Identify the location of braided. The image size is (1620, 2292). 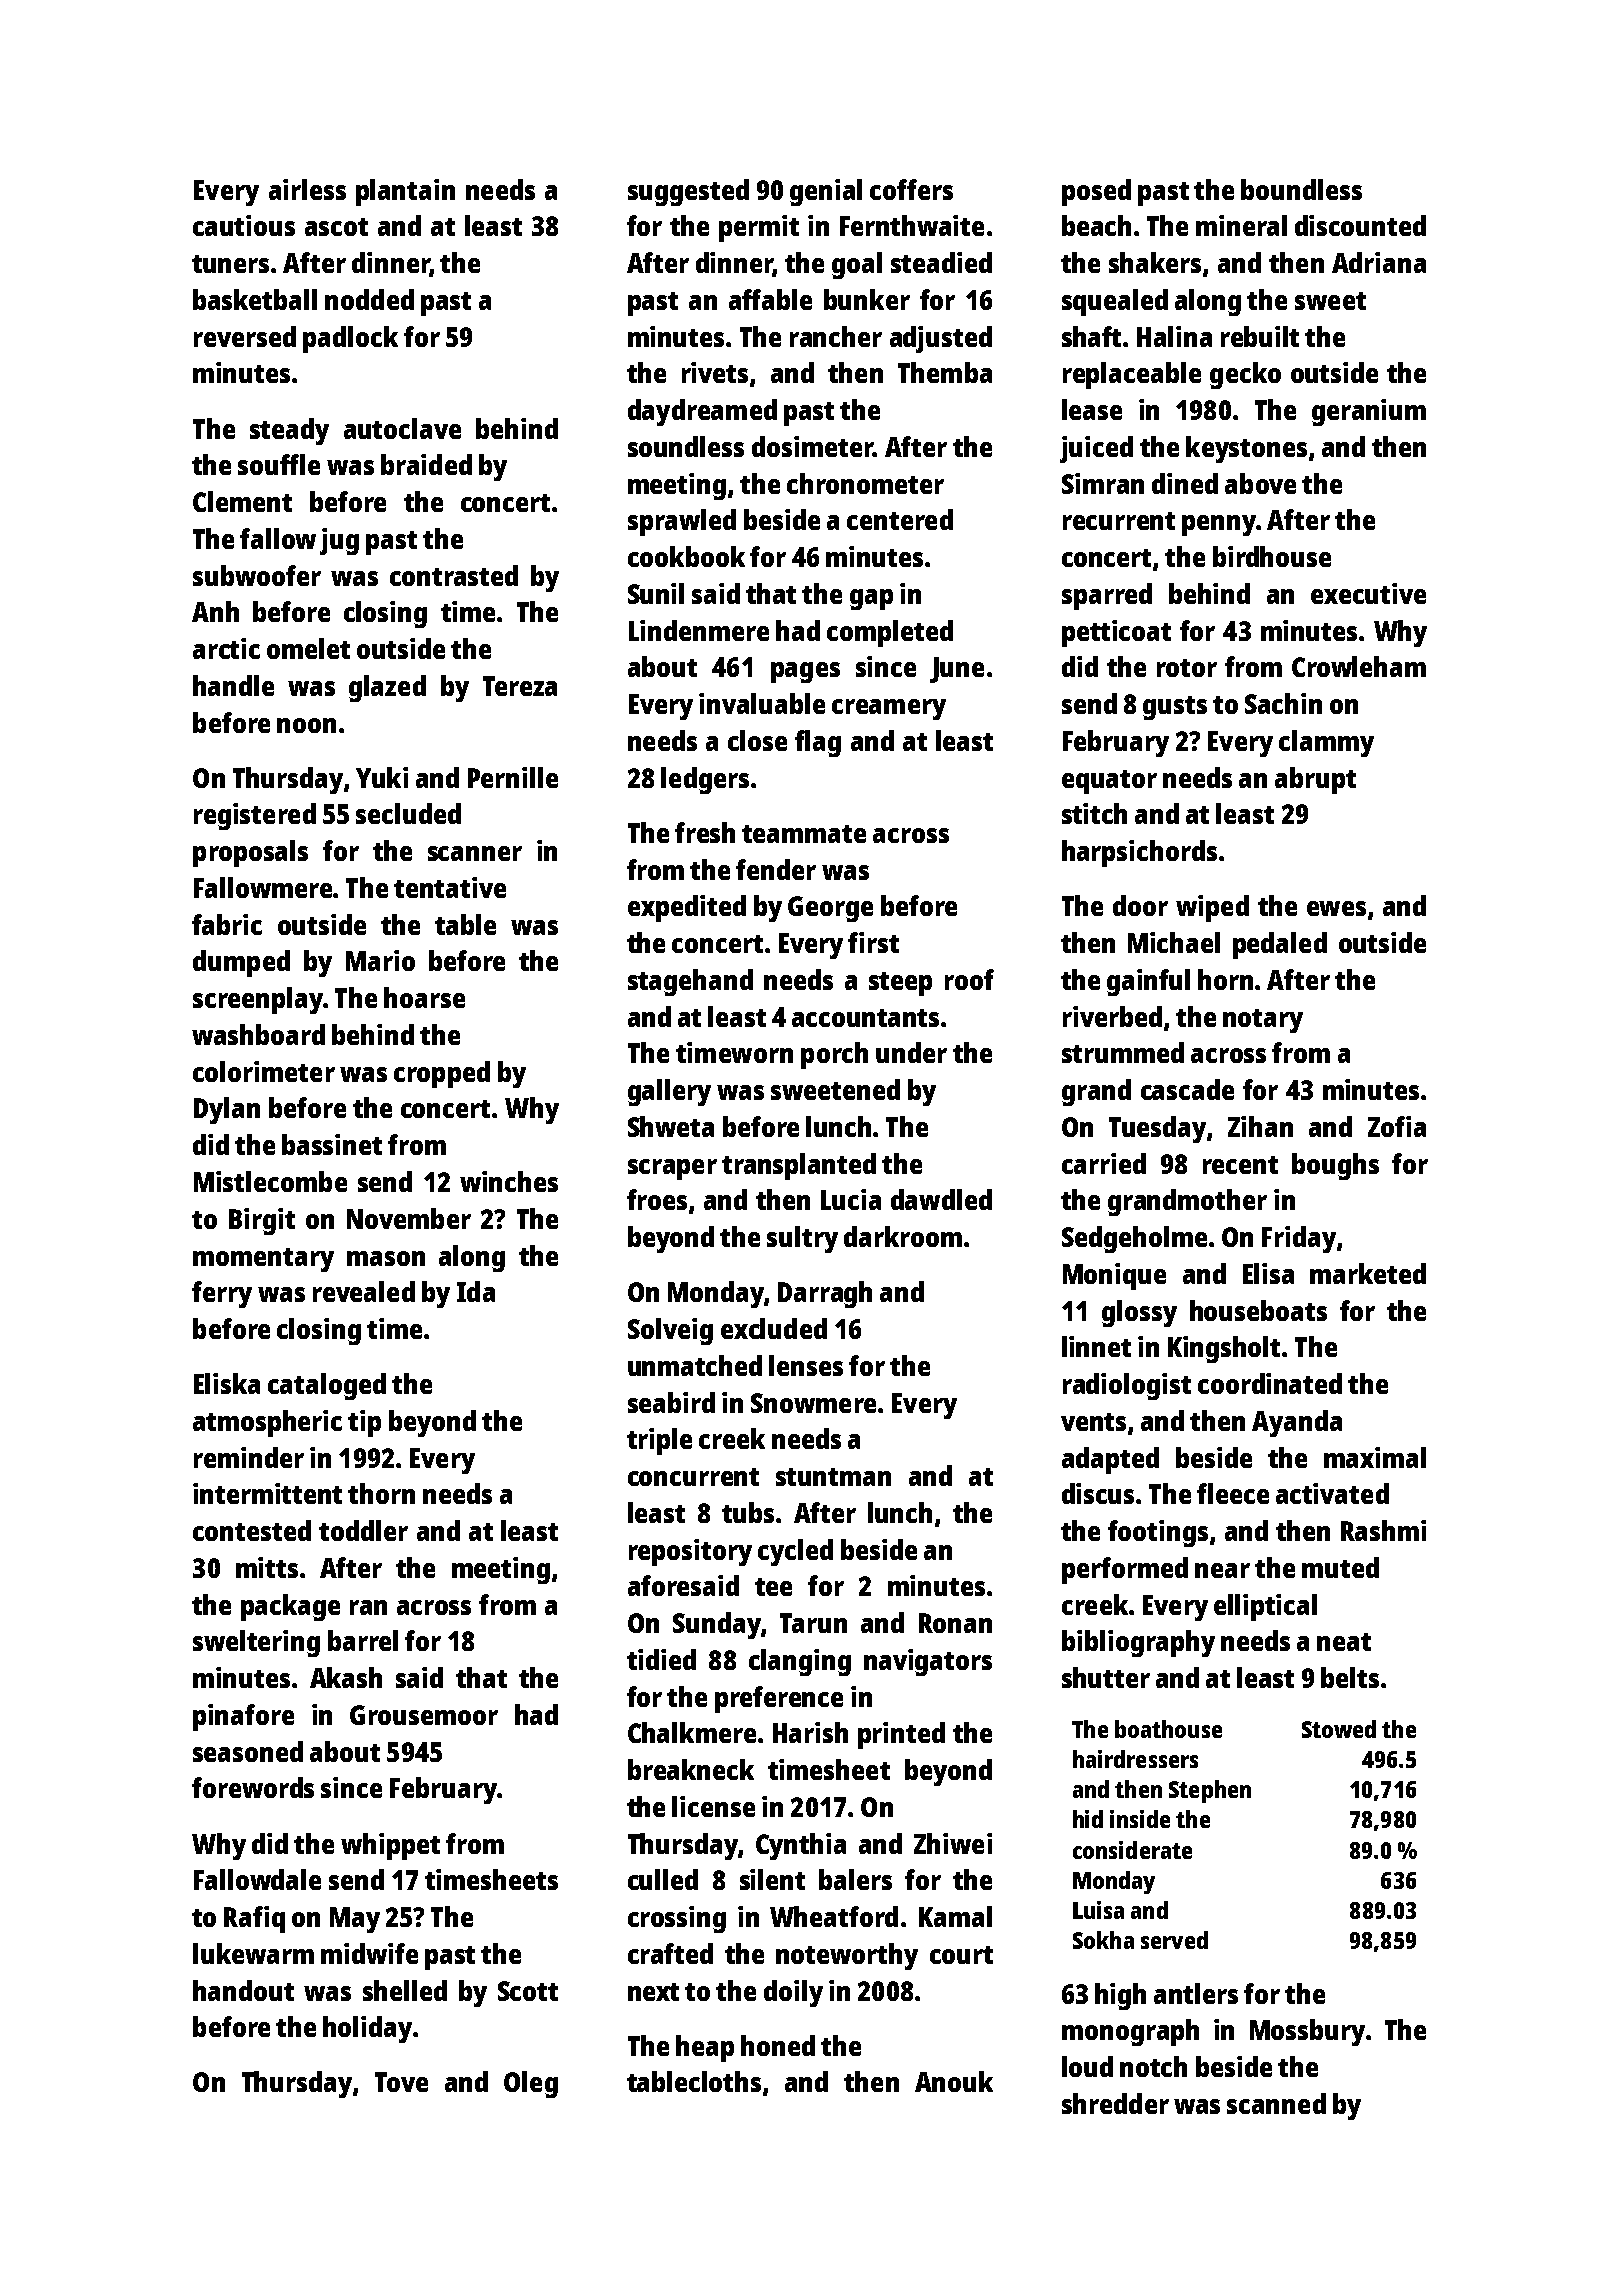
(426, 464).
